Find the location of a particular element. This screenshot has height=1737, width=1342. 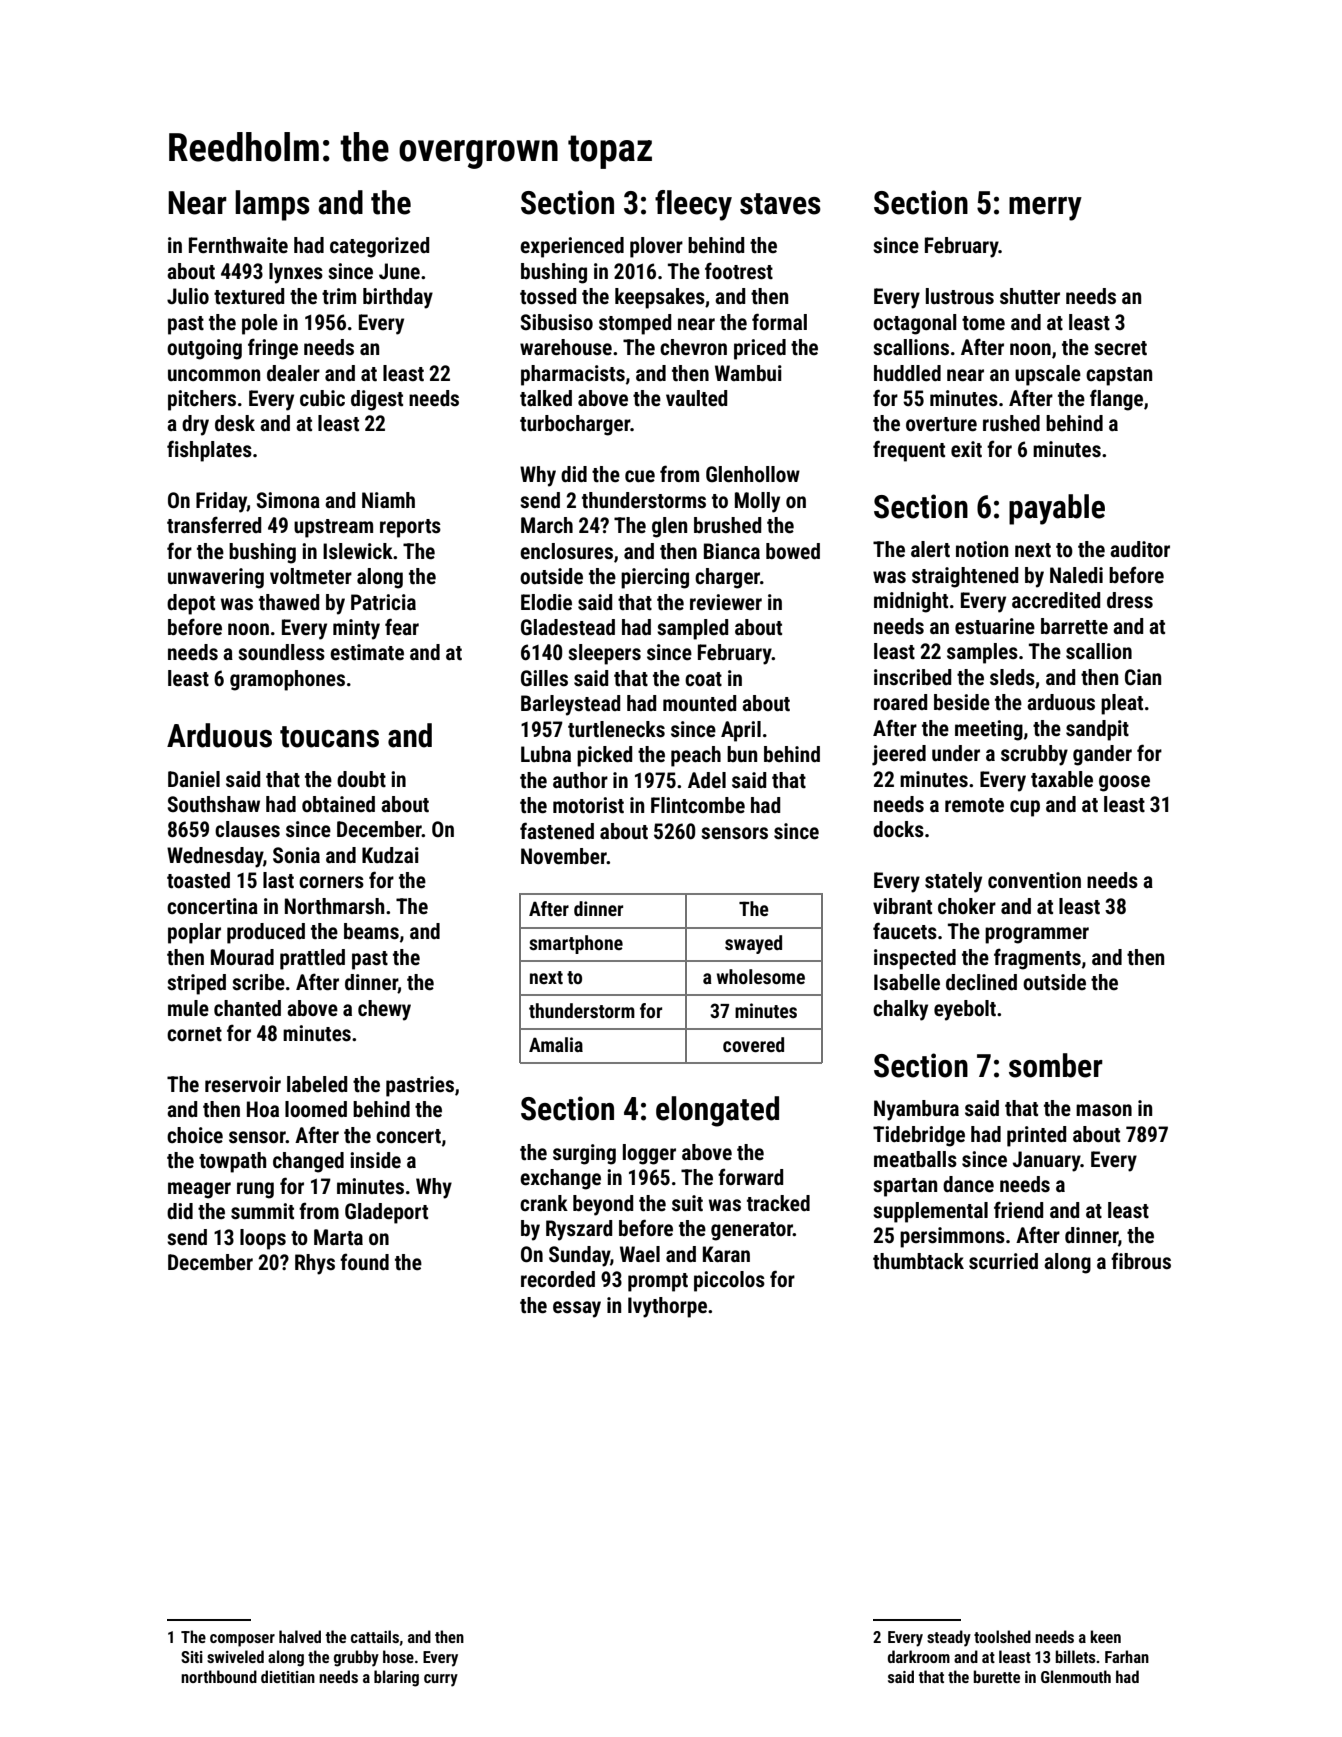

convention is located at coordinates (1034, 880).
